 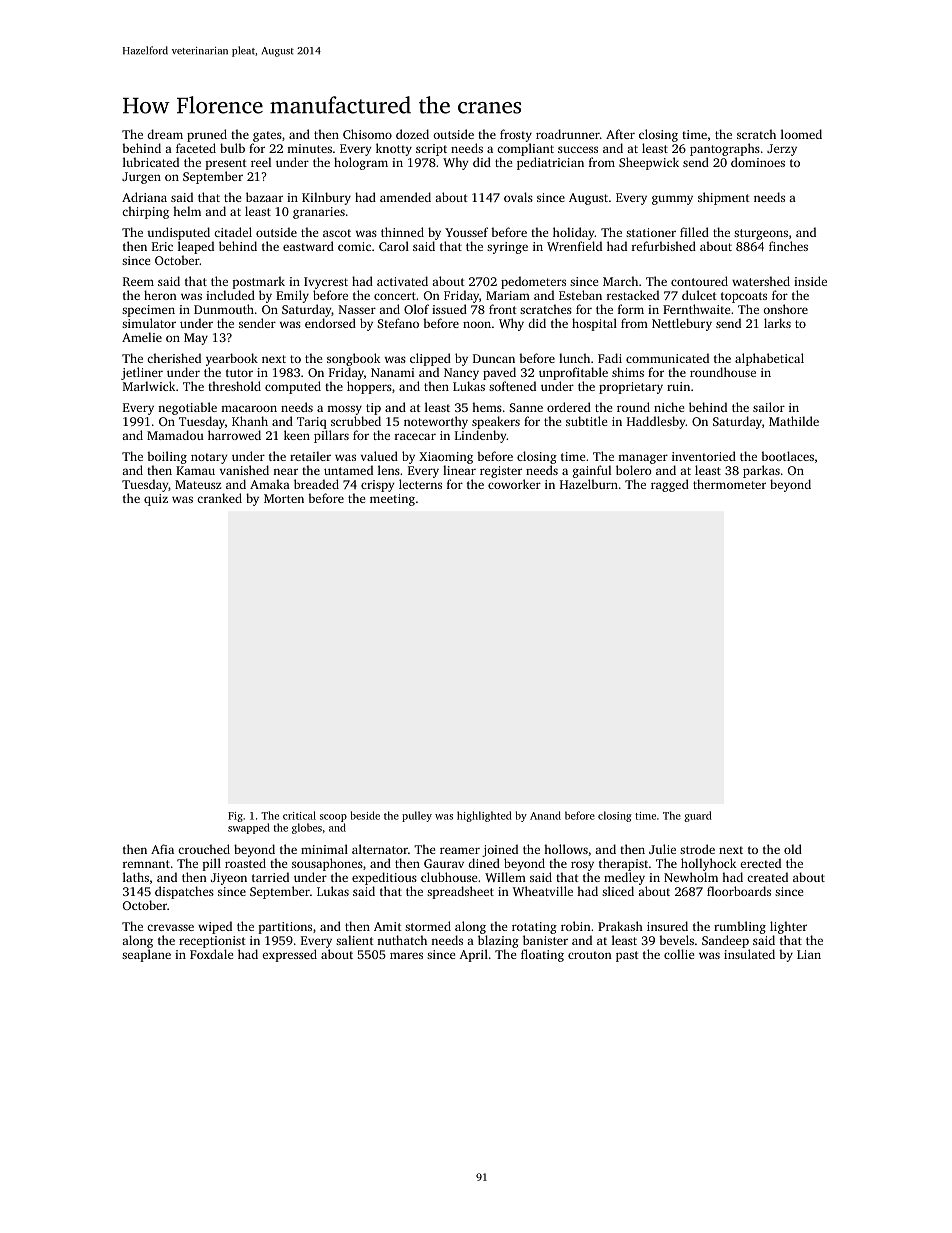 What do you see at coordinates (365, 815) in the image?
I see `beside` at bounding box center [365, 815].
